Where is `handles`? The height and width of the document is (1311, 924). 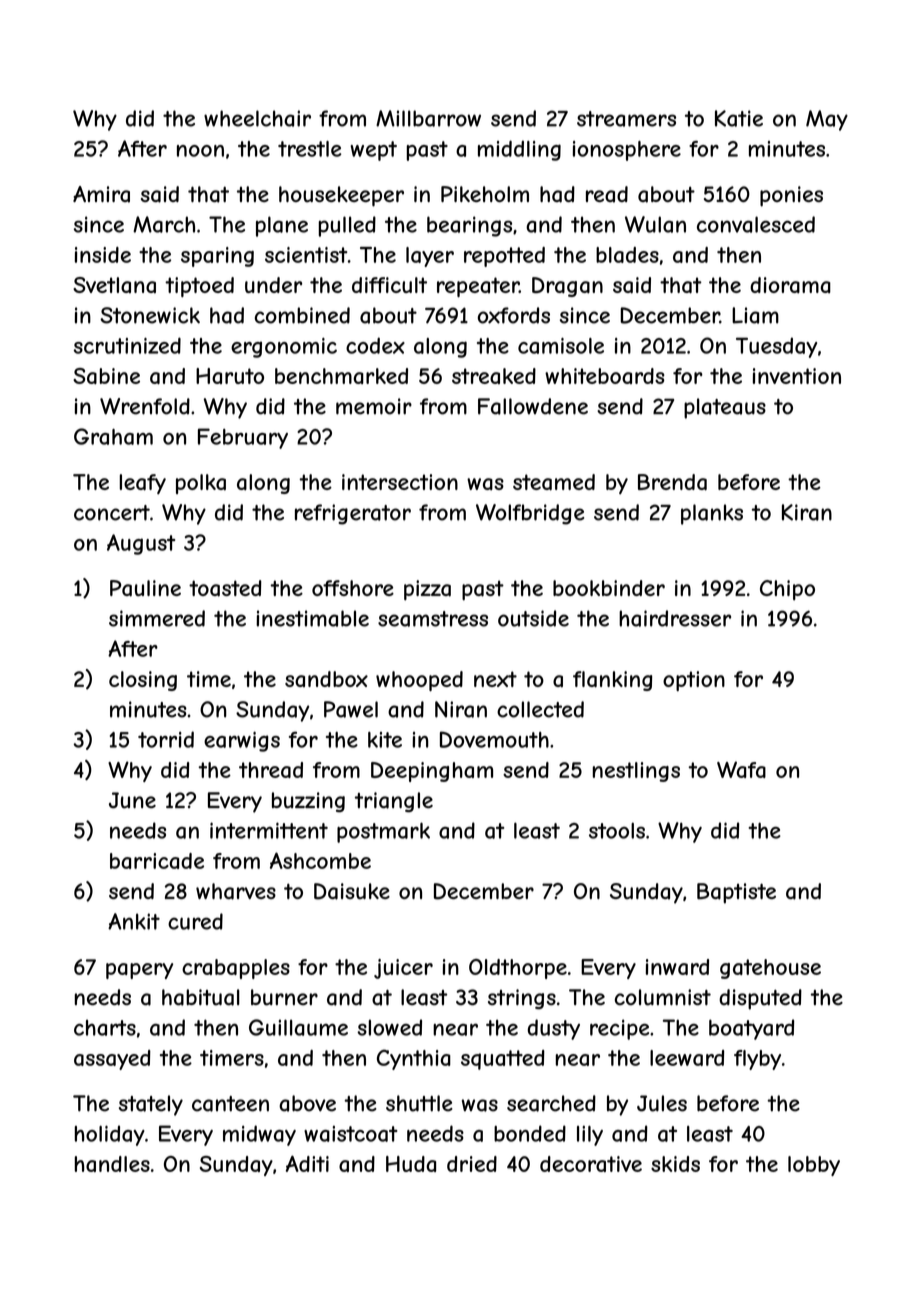
handles is located at coordinates (112, 1164).
